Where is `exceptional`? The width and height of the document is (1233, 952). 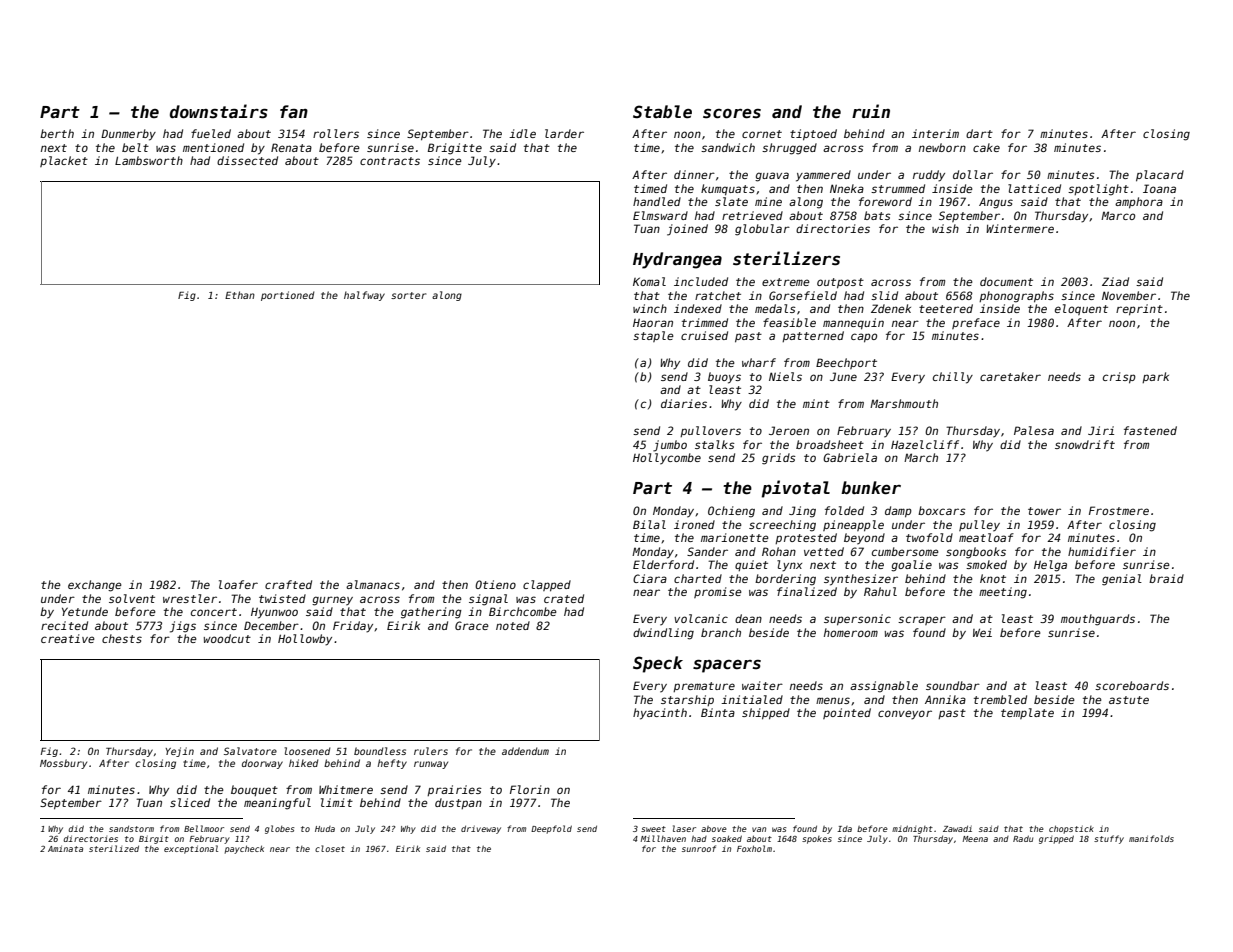
exceptional is located at coordinates (191, 849).
